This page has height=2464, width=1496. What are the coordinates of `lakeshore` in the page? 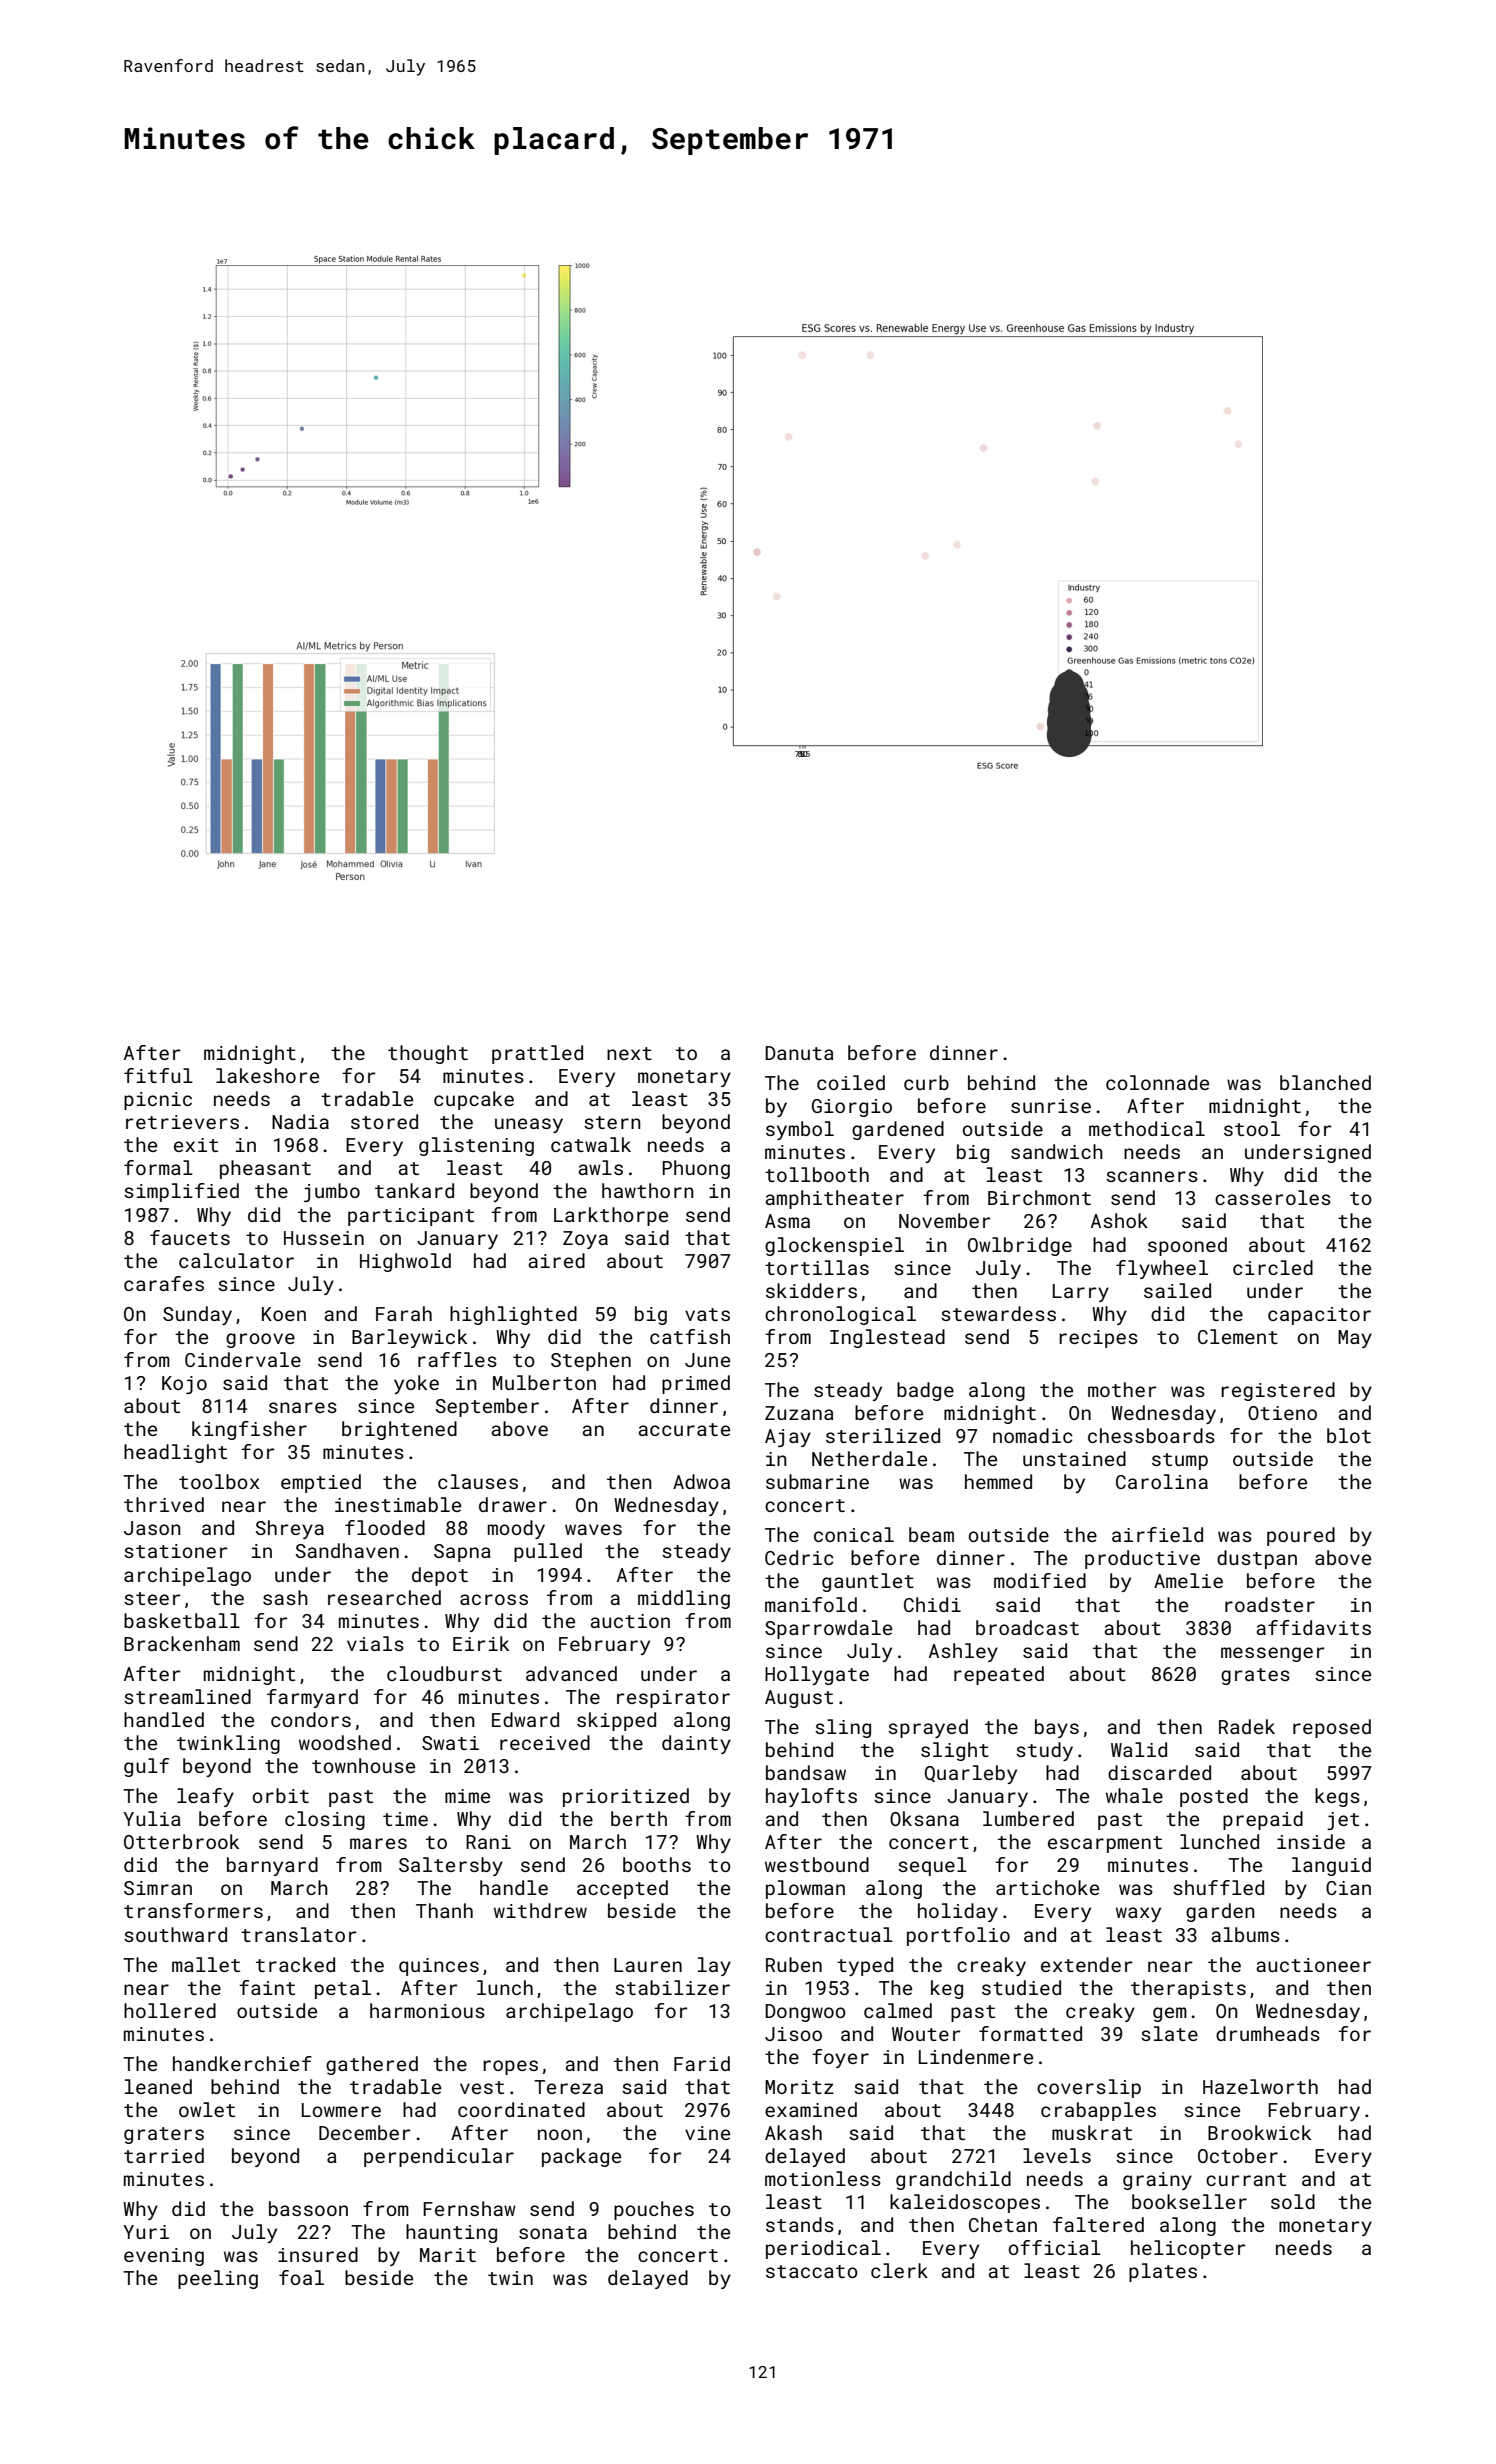 It's located at (267, 1075).
